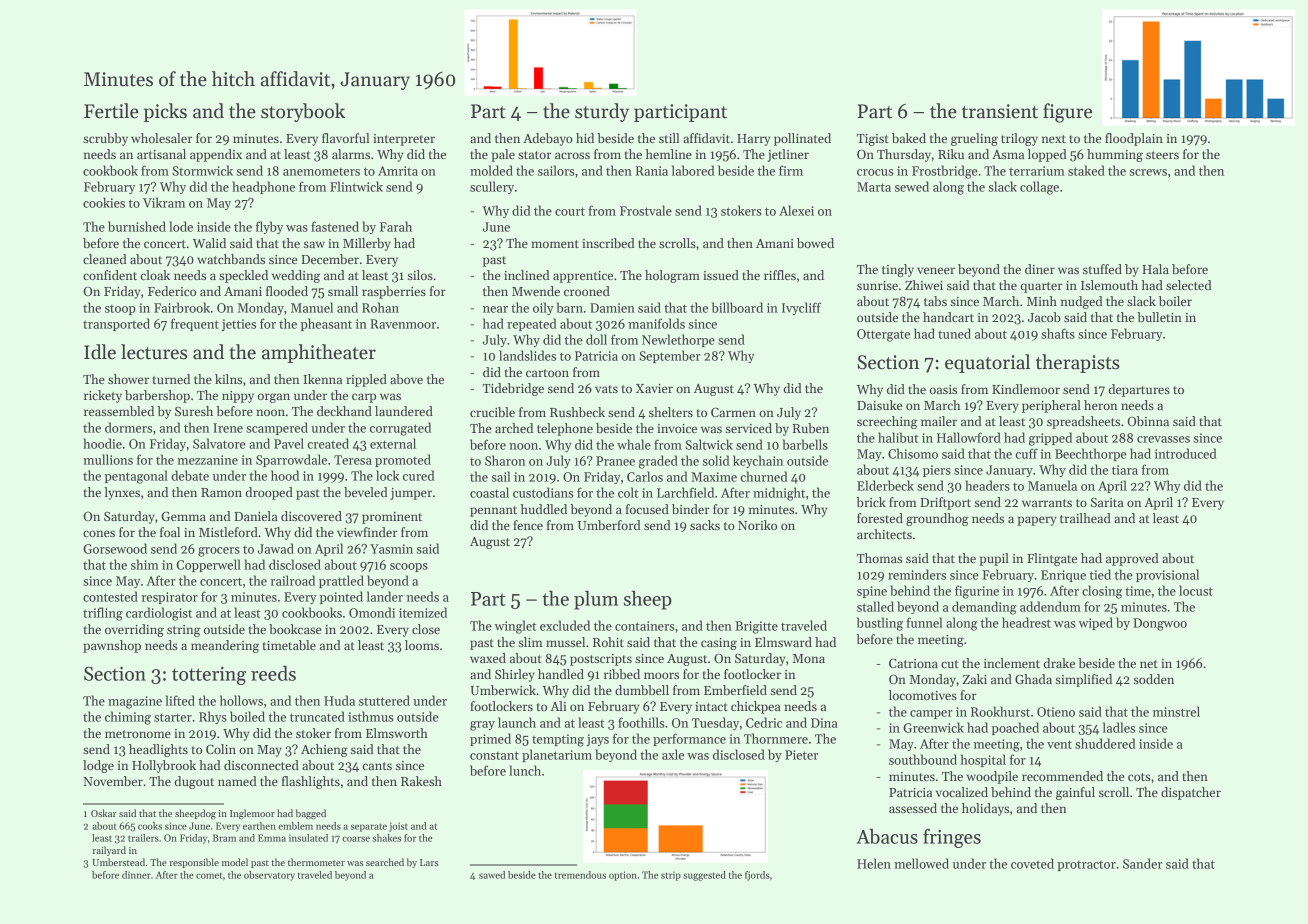  Describe the element at coordinates (1191, 793) in the screenshot. I see `dispatcher` at that location.
